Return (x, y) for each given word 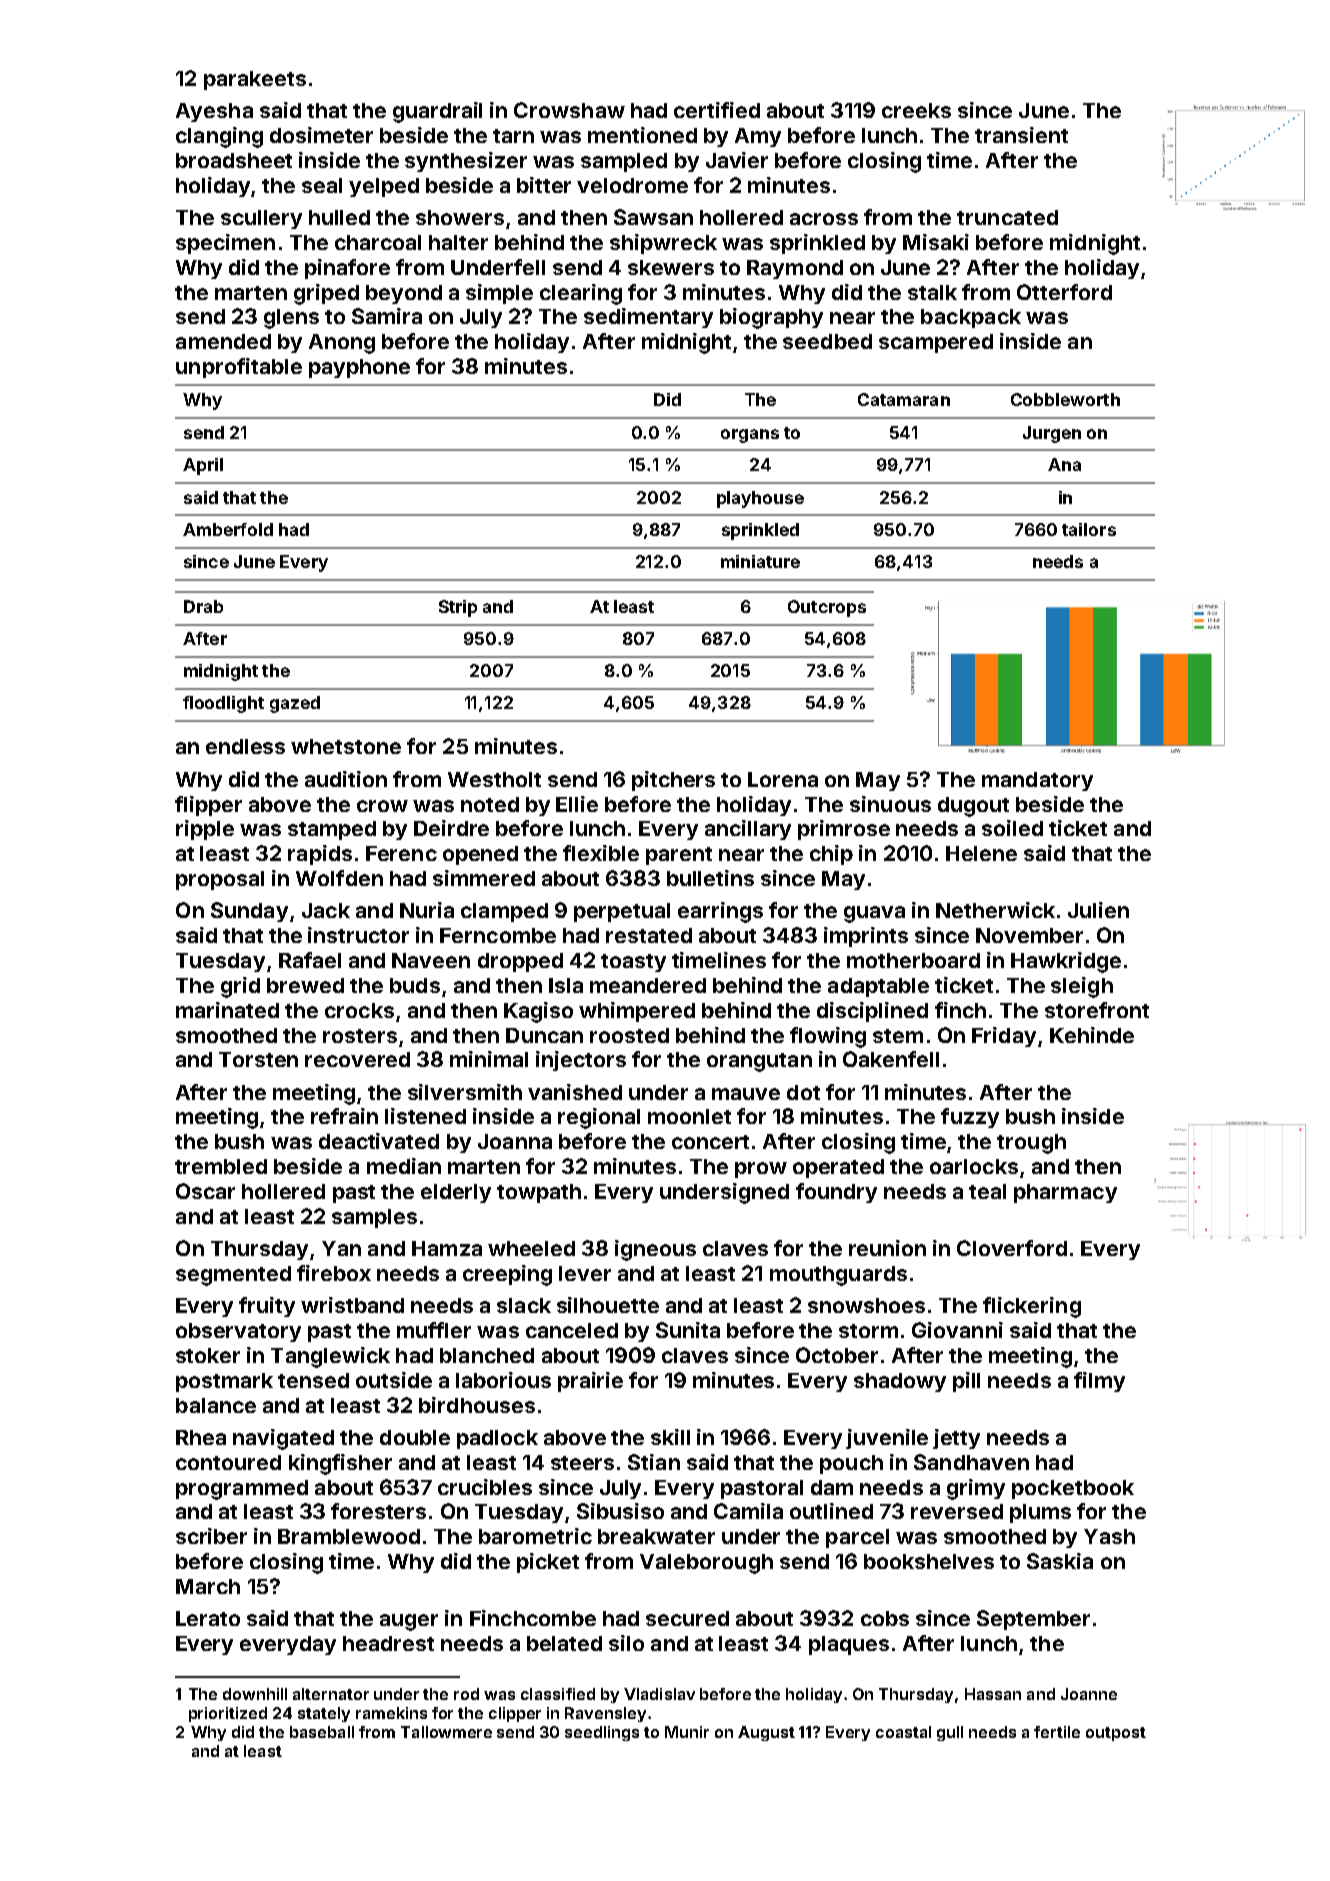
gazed (295, 704)
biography (771, 318)
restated (649, 935)
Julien (1098, 910)
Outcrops (827, 608)
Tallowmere (446, 1732)
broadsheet (234, 160)
